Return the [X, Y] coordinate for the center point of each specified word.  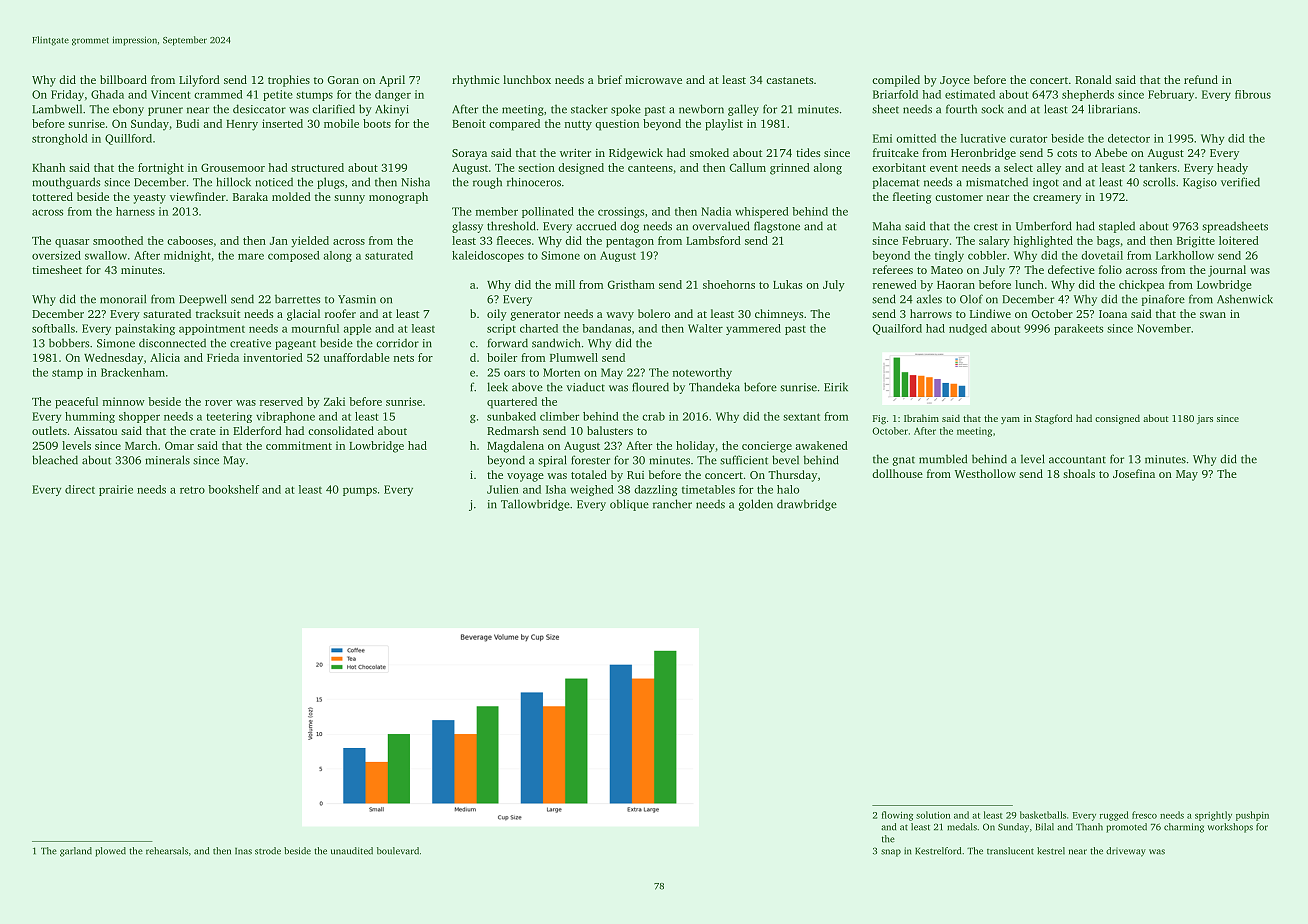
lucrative [983, 138]
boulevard [398, 851]
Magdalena [515, 447]
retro [192, 490]
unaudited [352, 851]
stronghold [60, 139]
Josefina [1134, 473]
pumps [360, 491]
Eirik [836, 387]
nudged [968, 329]
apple [357, 329]
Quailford [897, 329]
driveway [1126, 852]
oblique [629, 505]
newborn [701, 109]
